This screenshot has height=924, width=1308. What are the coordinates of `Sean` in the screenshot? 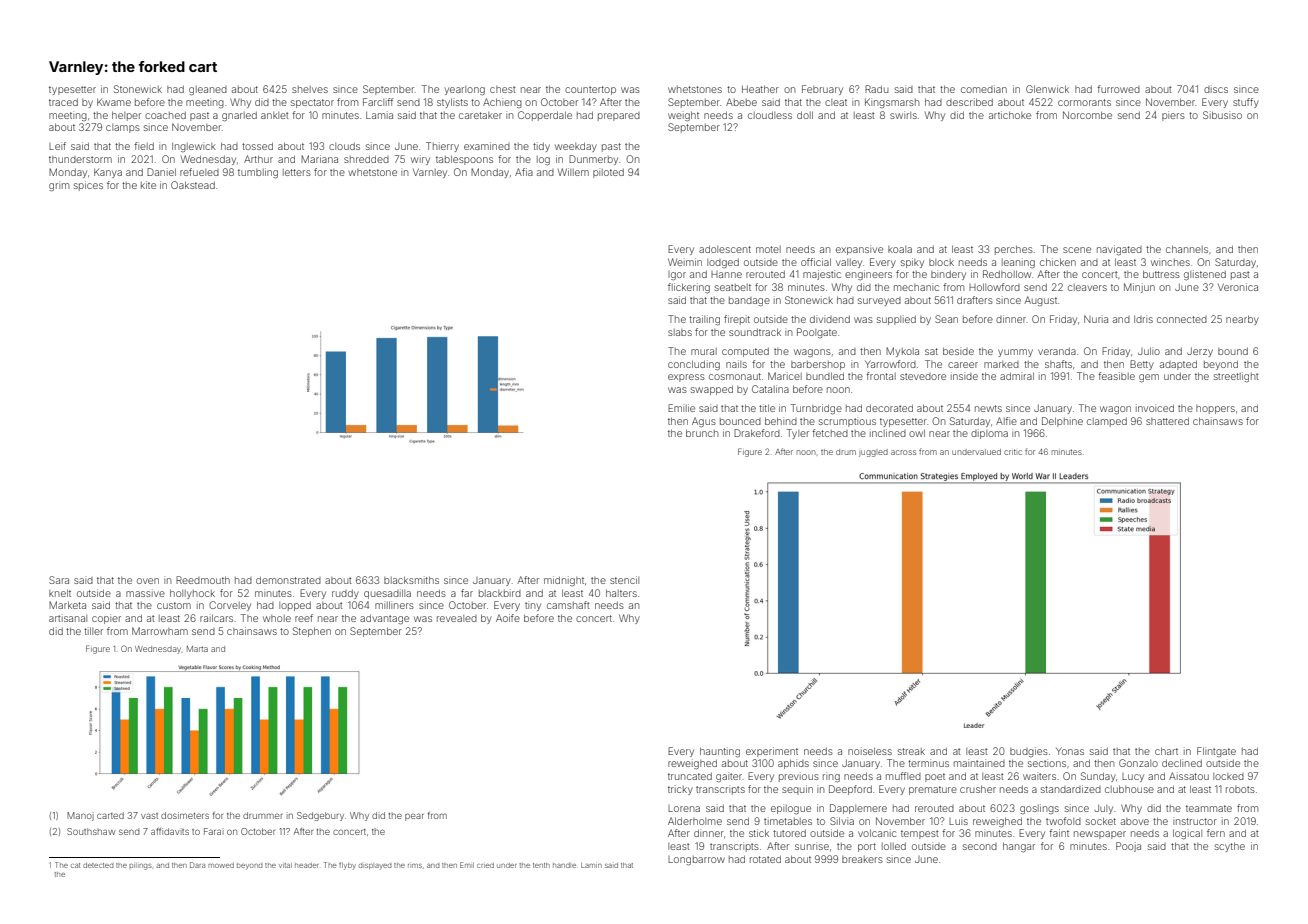 It's located at (946, 319).
